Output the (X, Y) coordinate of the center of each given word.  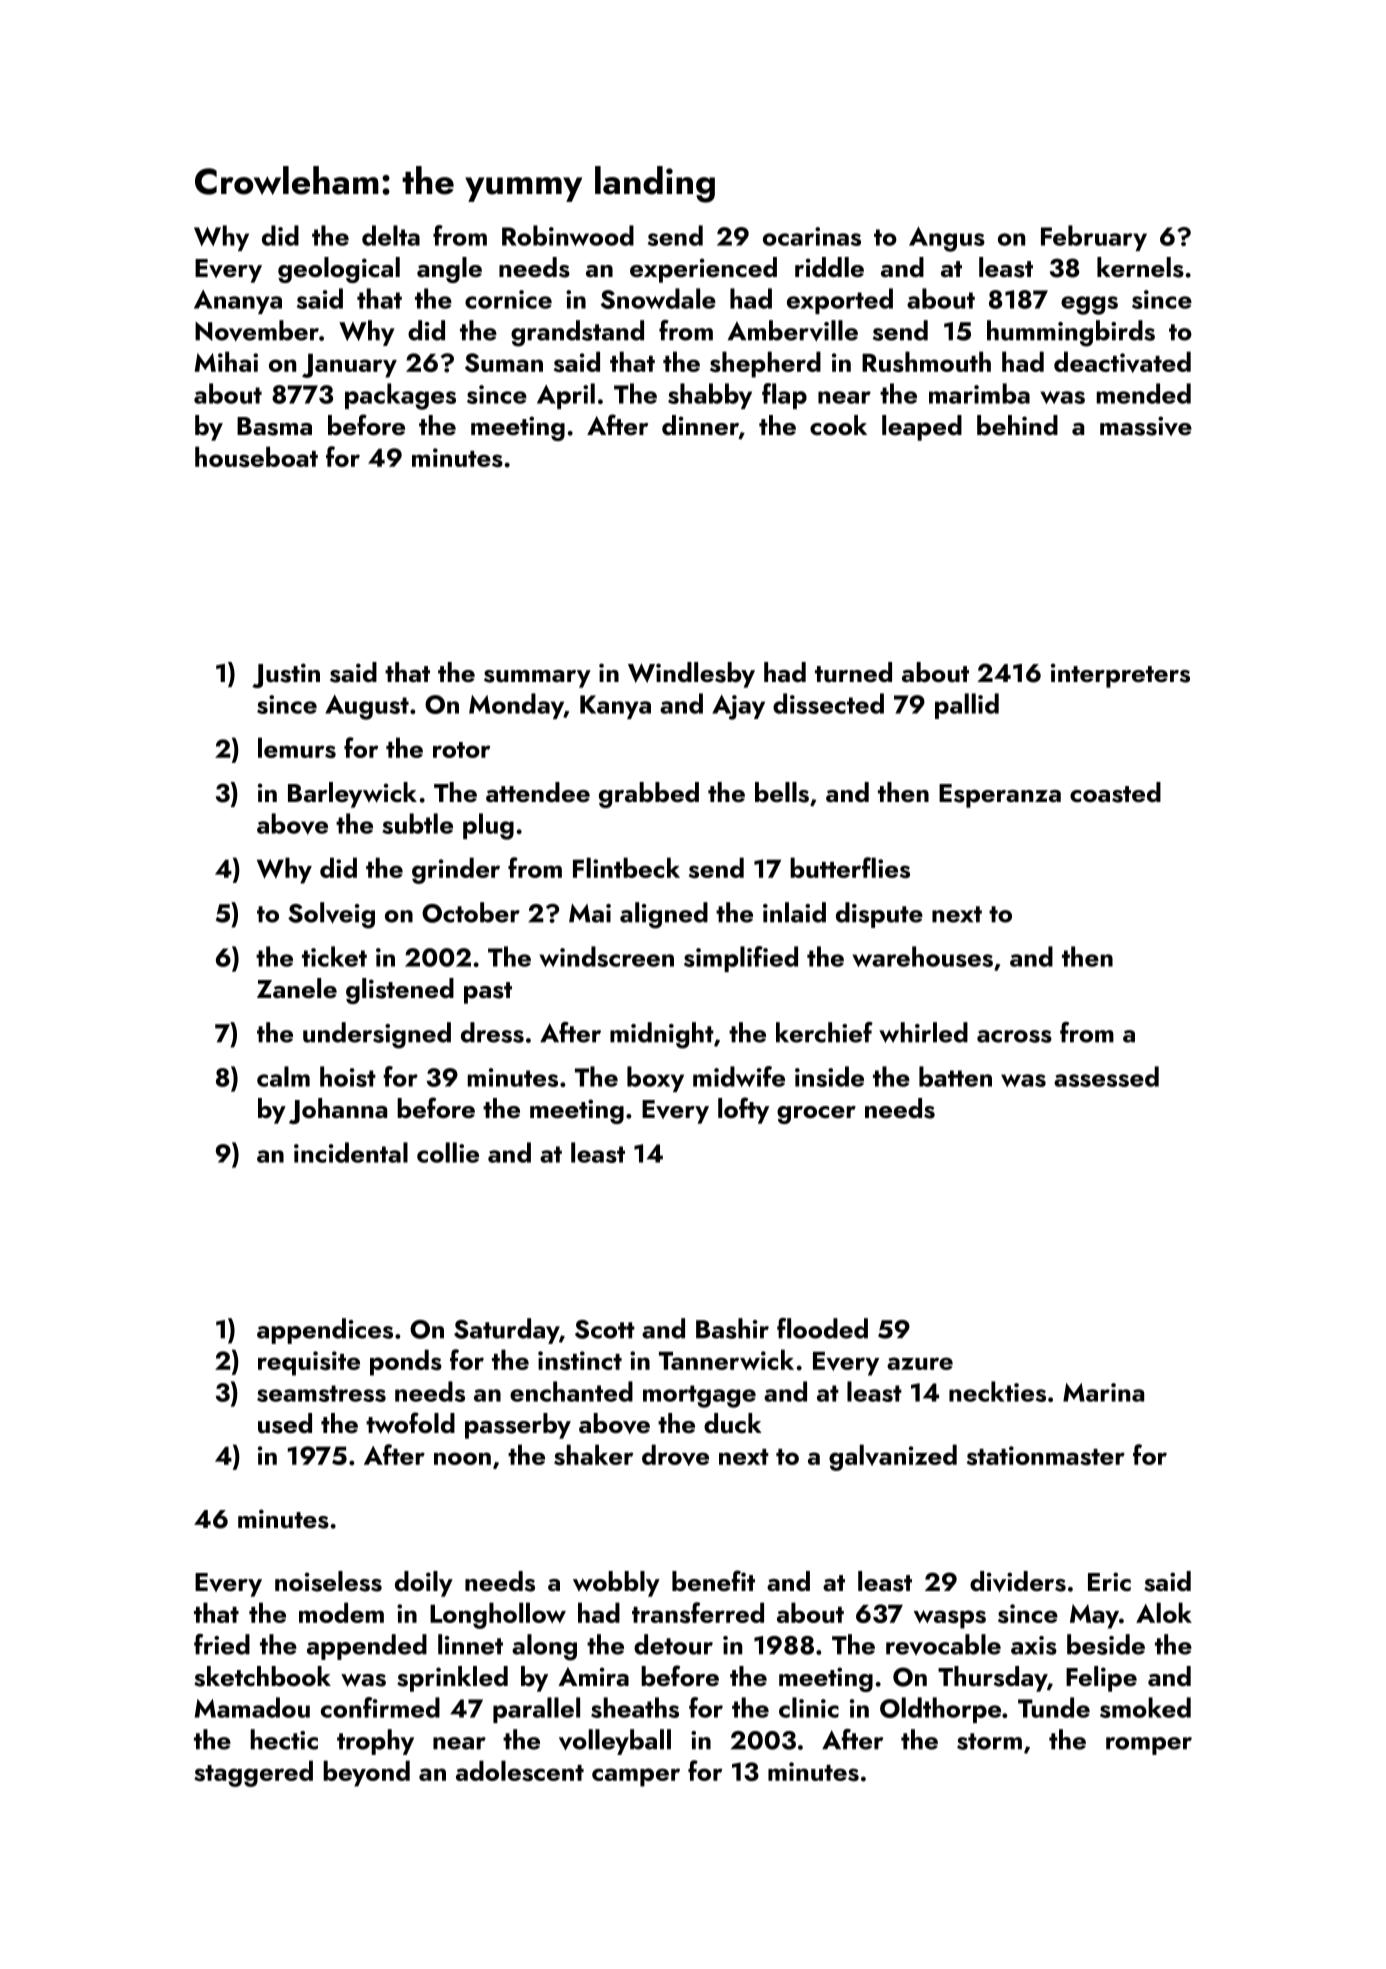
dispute (879, 915)
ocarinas (812, 236)
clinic (809, 1707)
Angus (947, 239)
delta (391, 235)
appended (367, 1647)
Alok (1164, 1612)
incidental (351, 1152)
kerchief (824, 1032)
